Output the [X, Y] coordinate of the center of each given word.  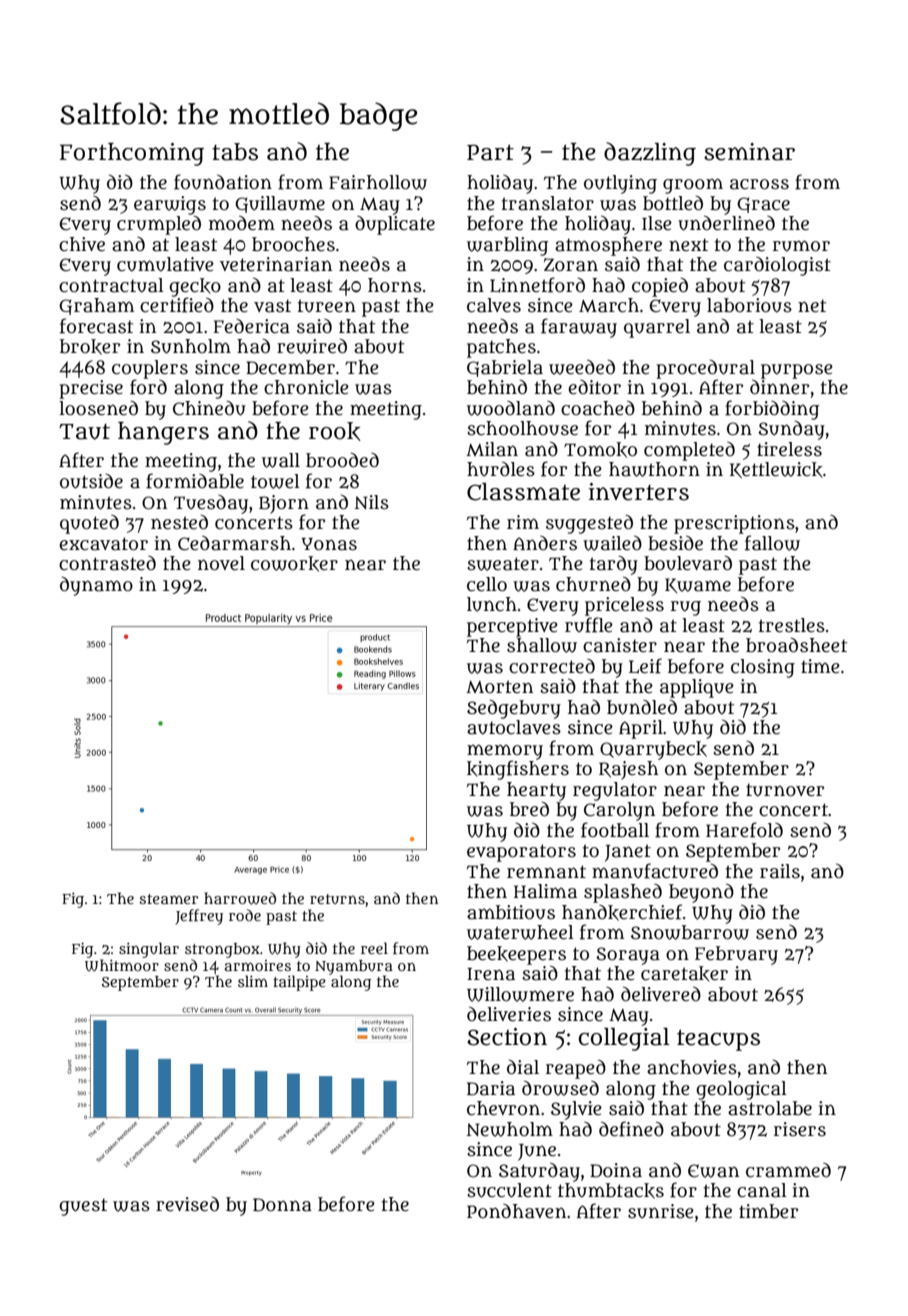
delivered [661, 994]
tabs [235, 152]
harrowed [240, 898]
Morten [499, 687]
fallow [772, 543]
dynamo [96, 586]
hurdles [501, 469]
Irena [491, 974]
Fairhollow [378, 182]
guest [83, 1207]
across [759, 184]
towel [275, 481]
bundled [642, 707]
